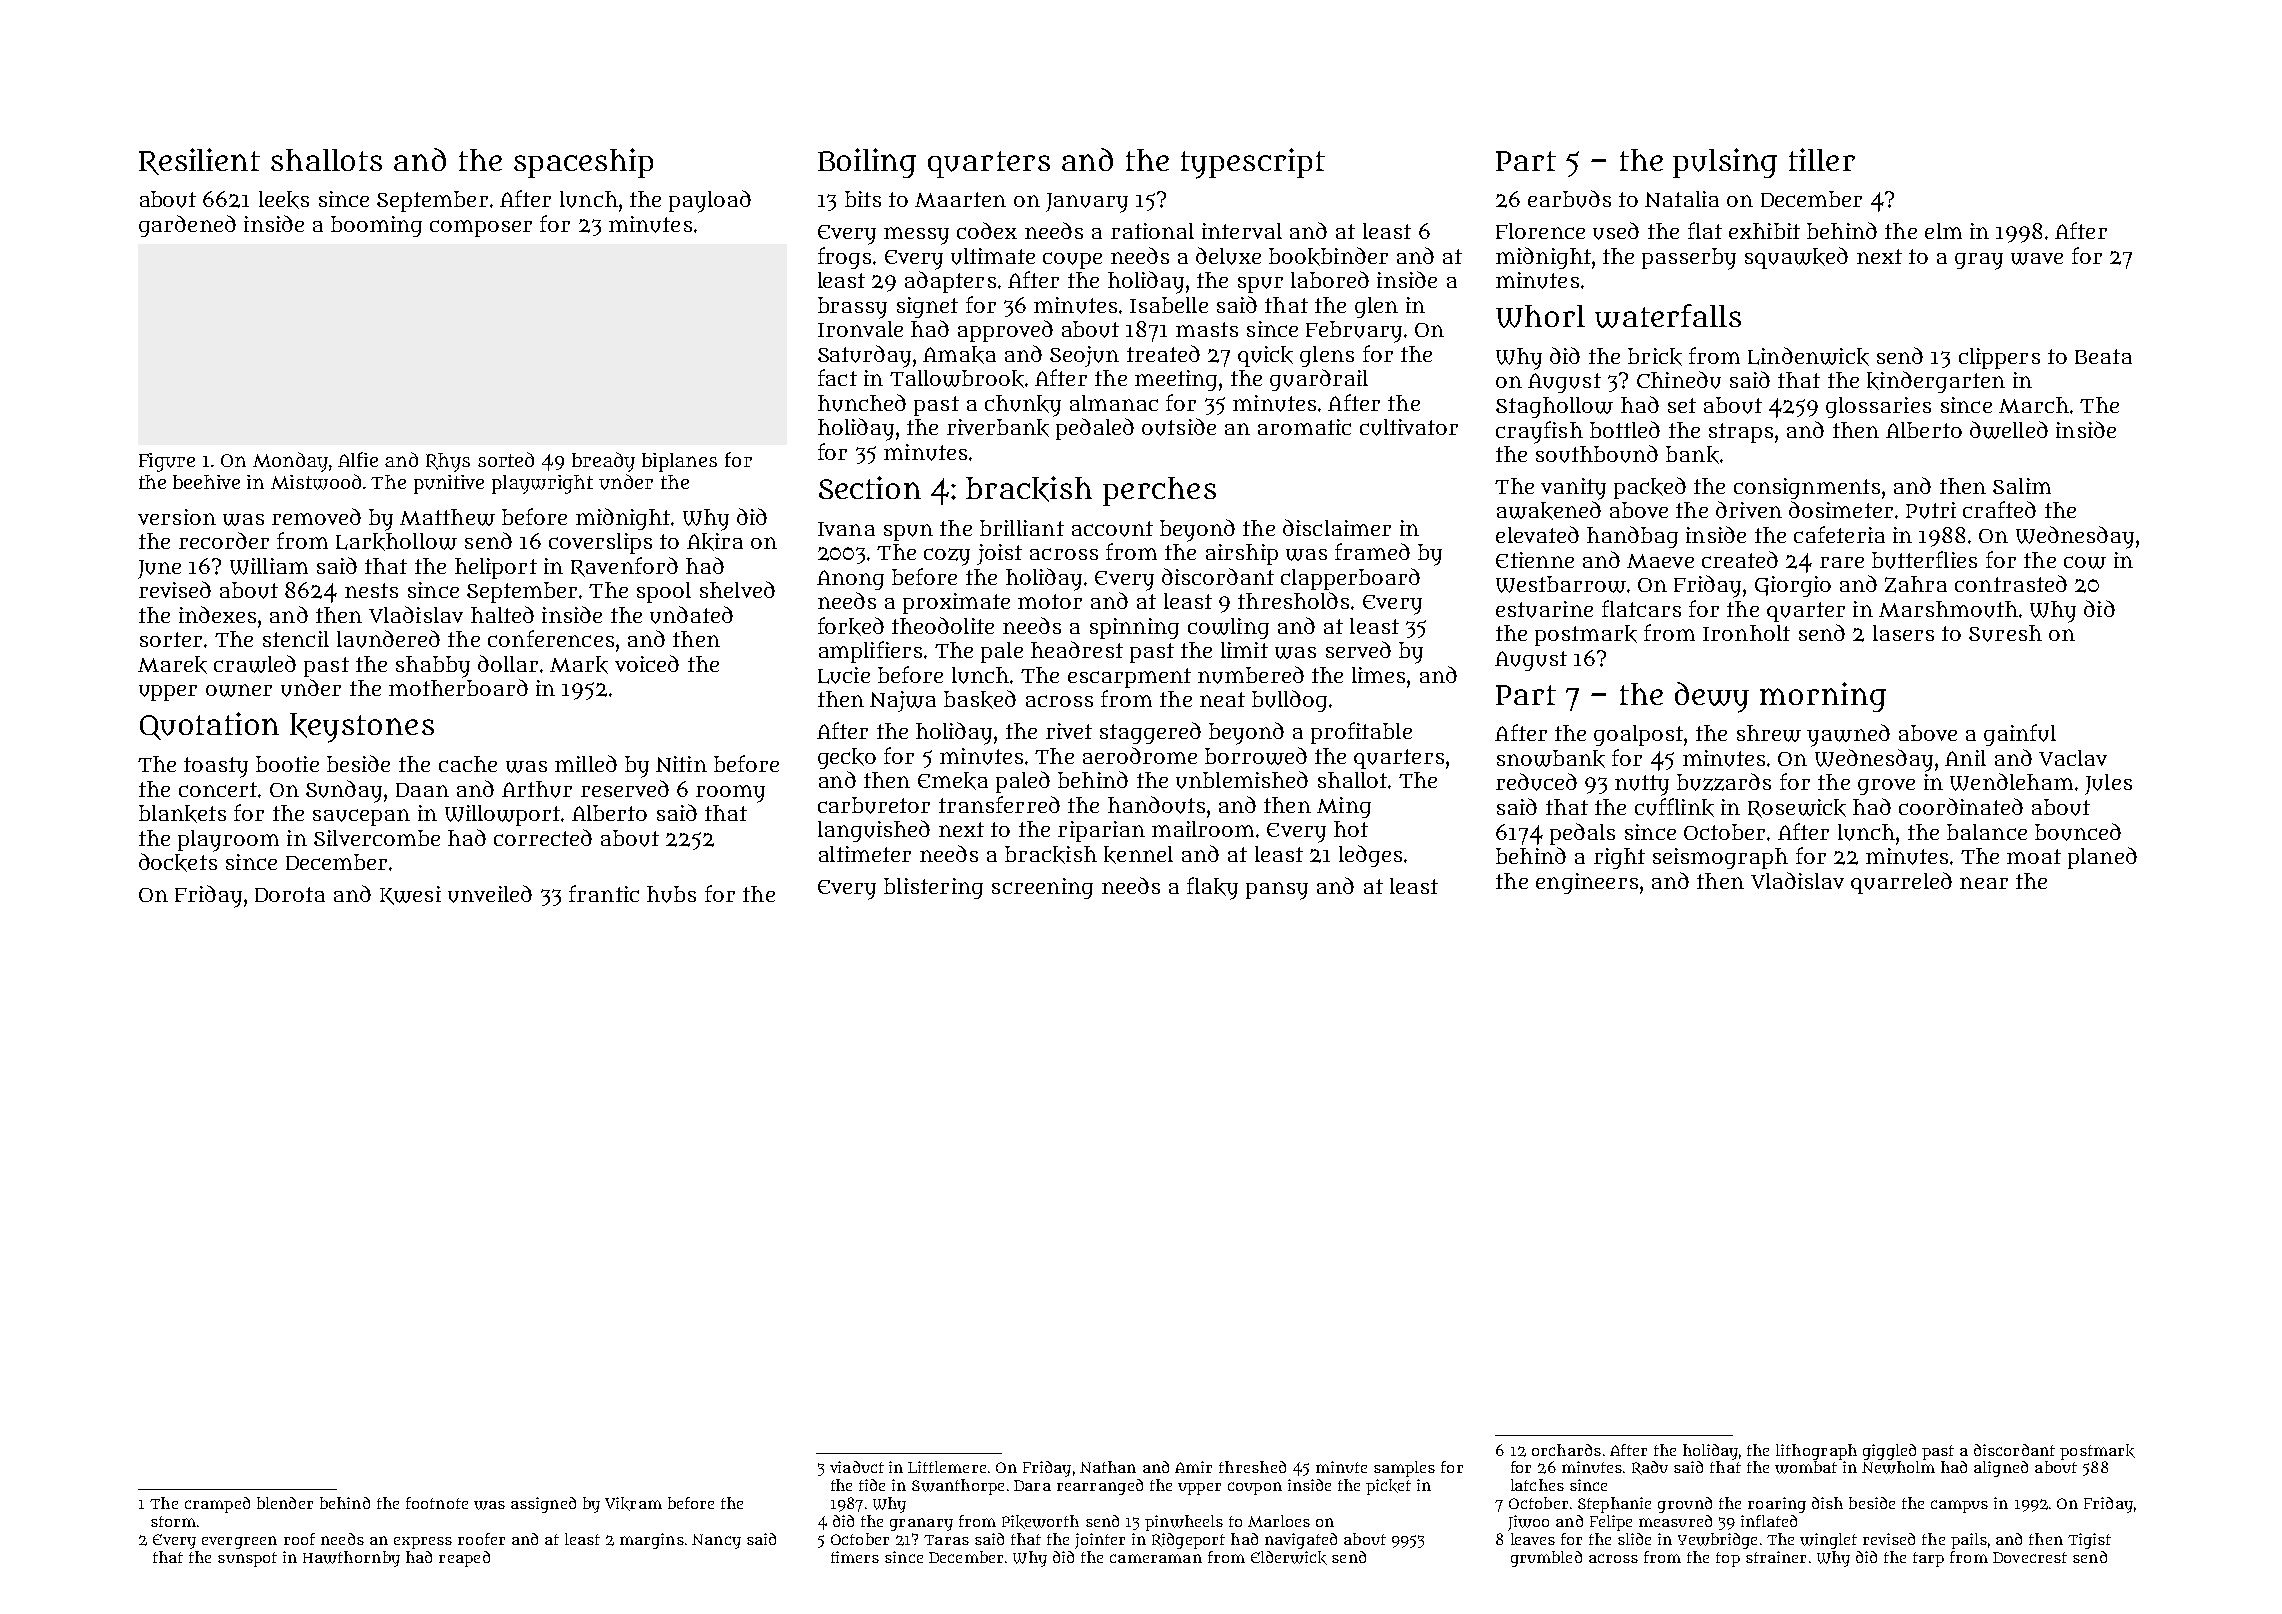 This screenshot has width=2282, height=1614. What do you see at coordinates (506, 459) in the screenshot?
I see `sorted` at bounding box center [506, 459].
